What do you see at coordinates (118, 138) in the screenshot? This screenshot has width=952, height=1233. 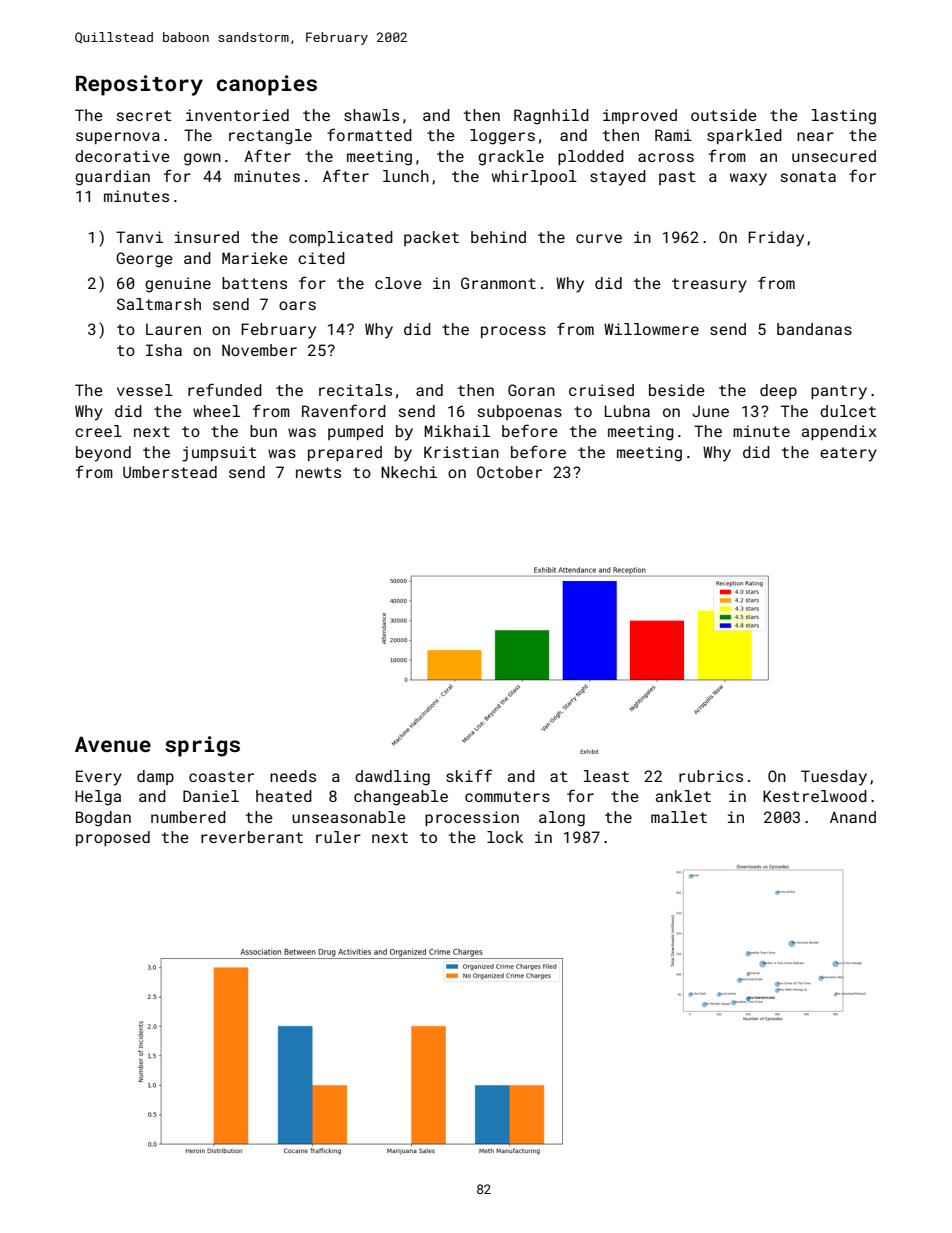 I see `supernova` at bounding box center [118, 138].
